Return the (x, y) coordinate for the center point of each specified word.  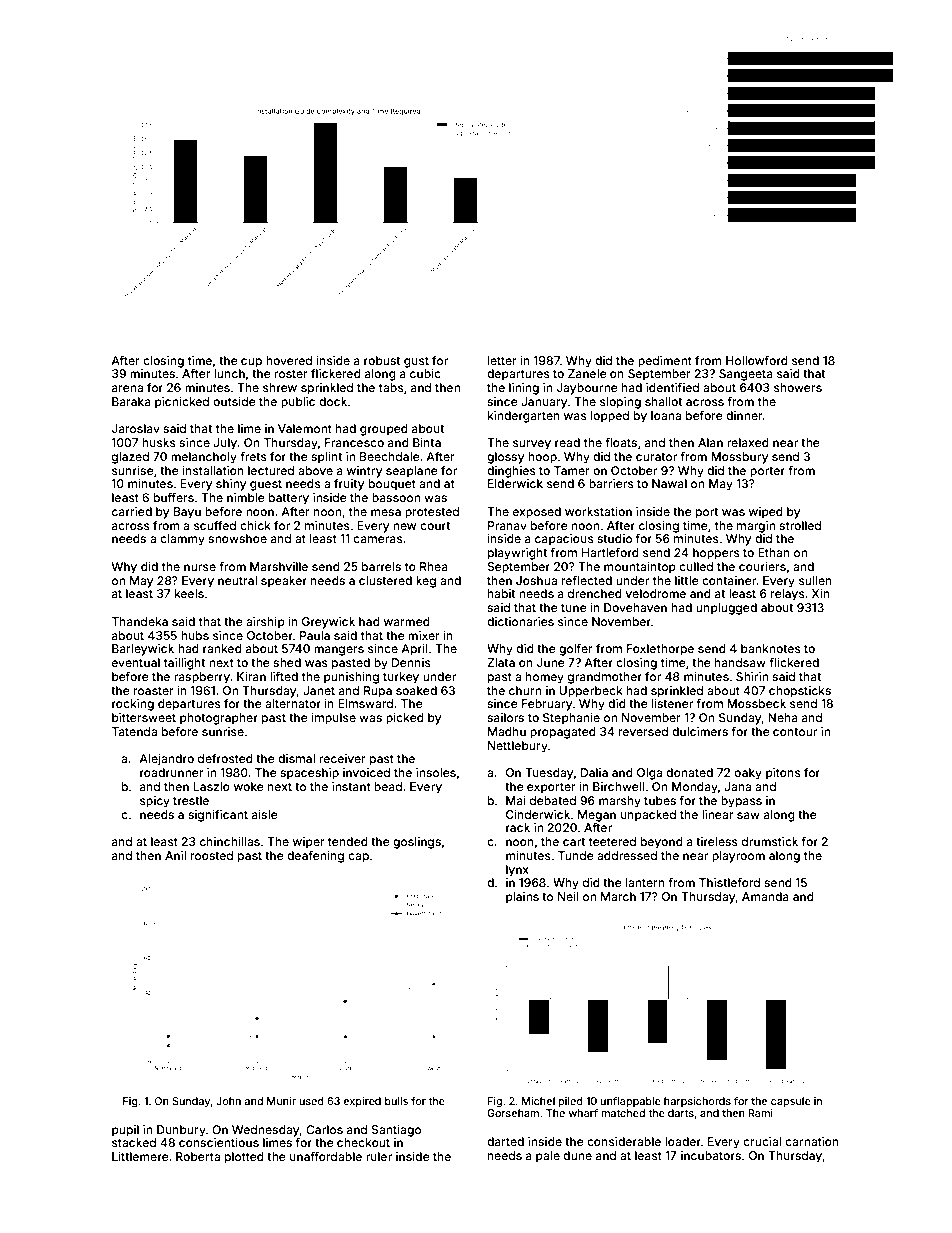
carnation (812, 1141)
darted (505, 1141)
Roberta (198, 1156)
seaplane (412, 472)
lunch (229, 373)
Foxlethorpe (660, 650)
